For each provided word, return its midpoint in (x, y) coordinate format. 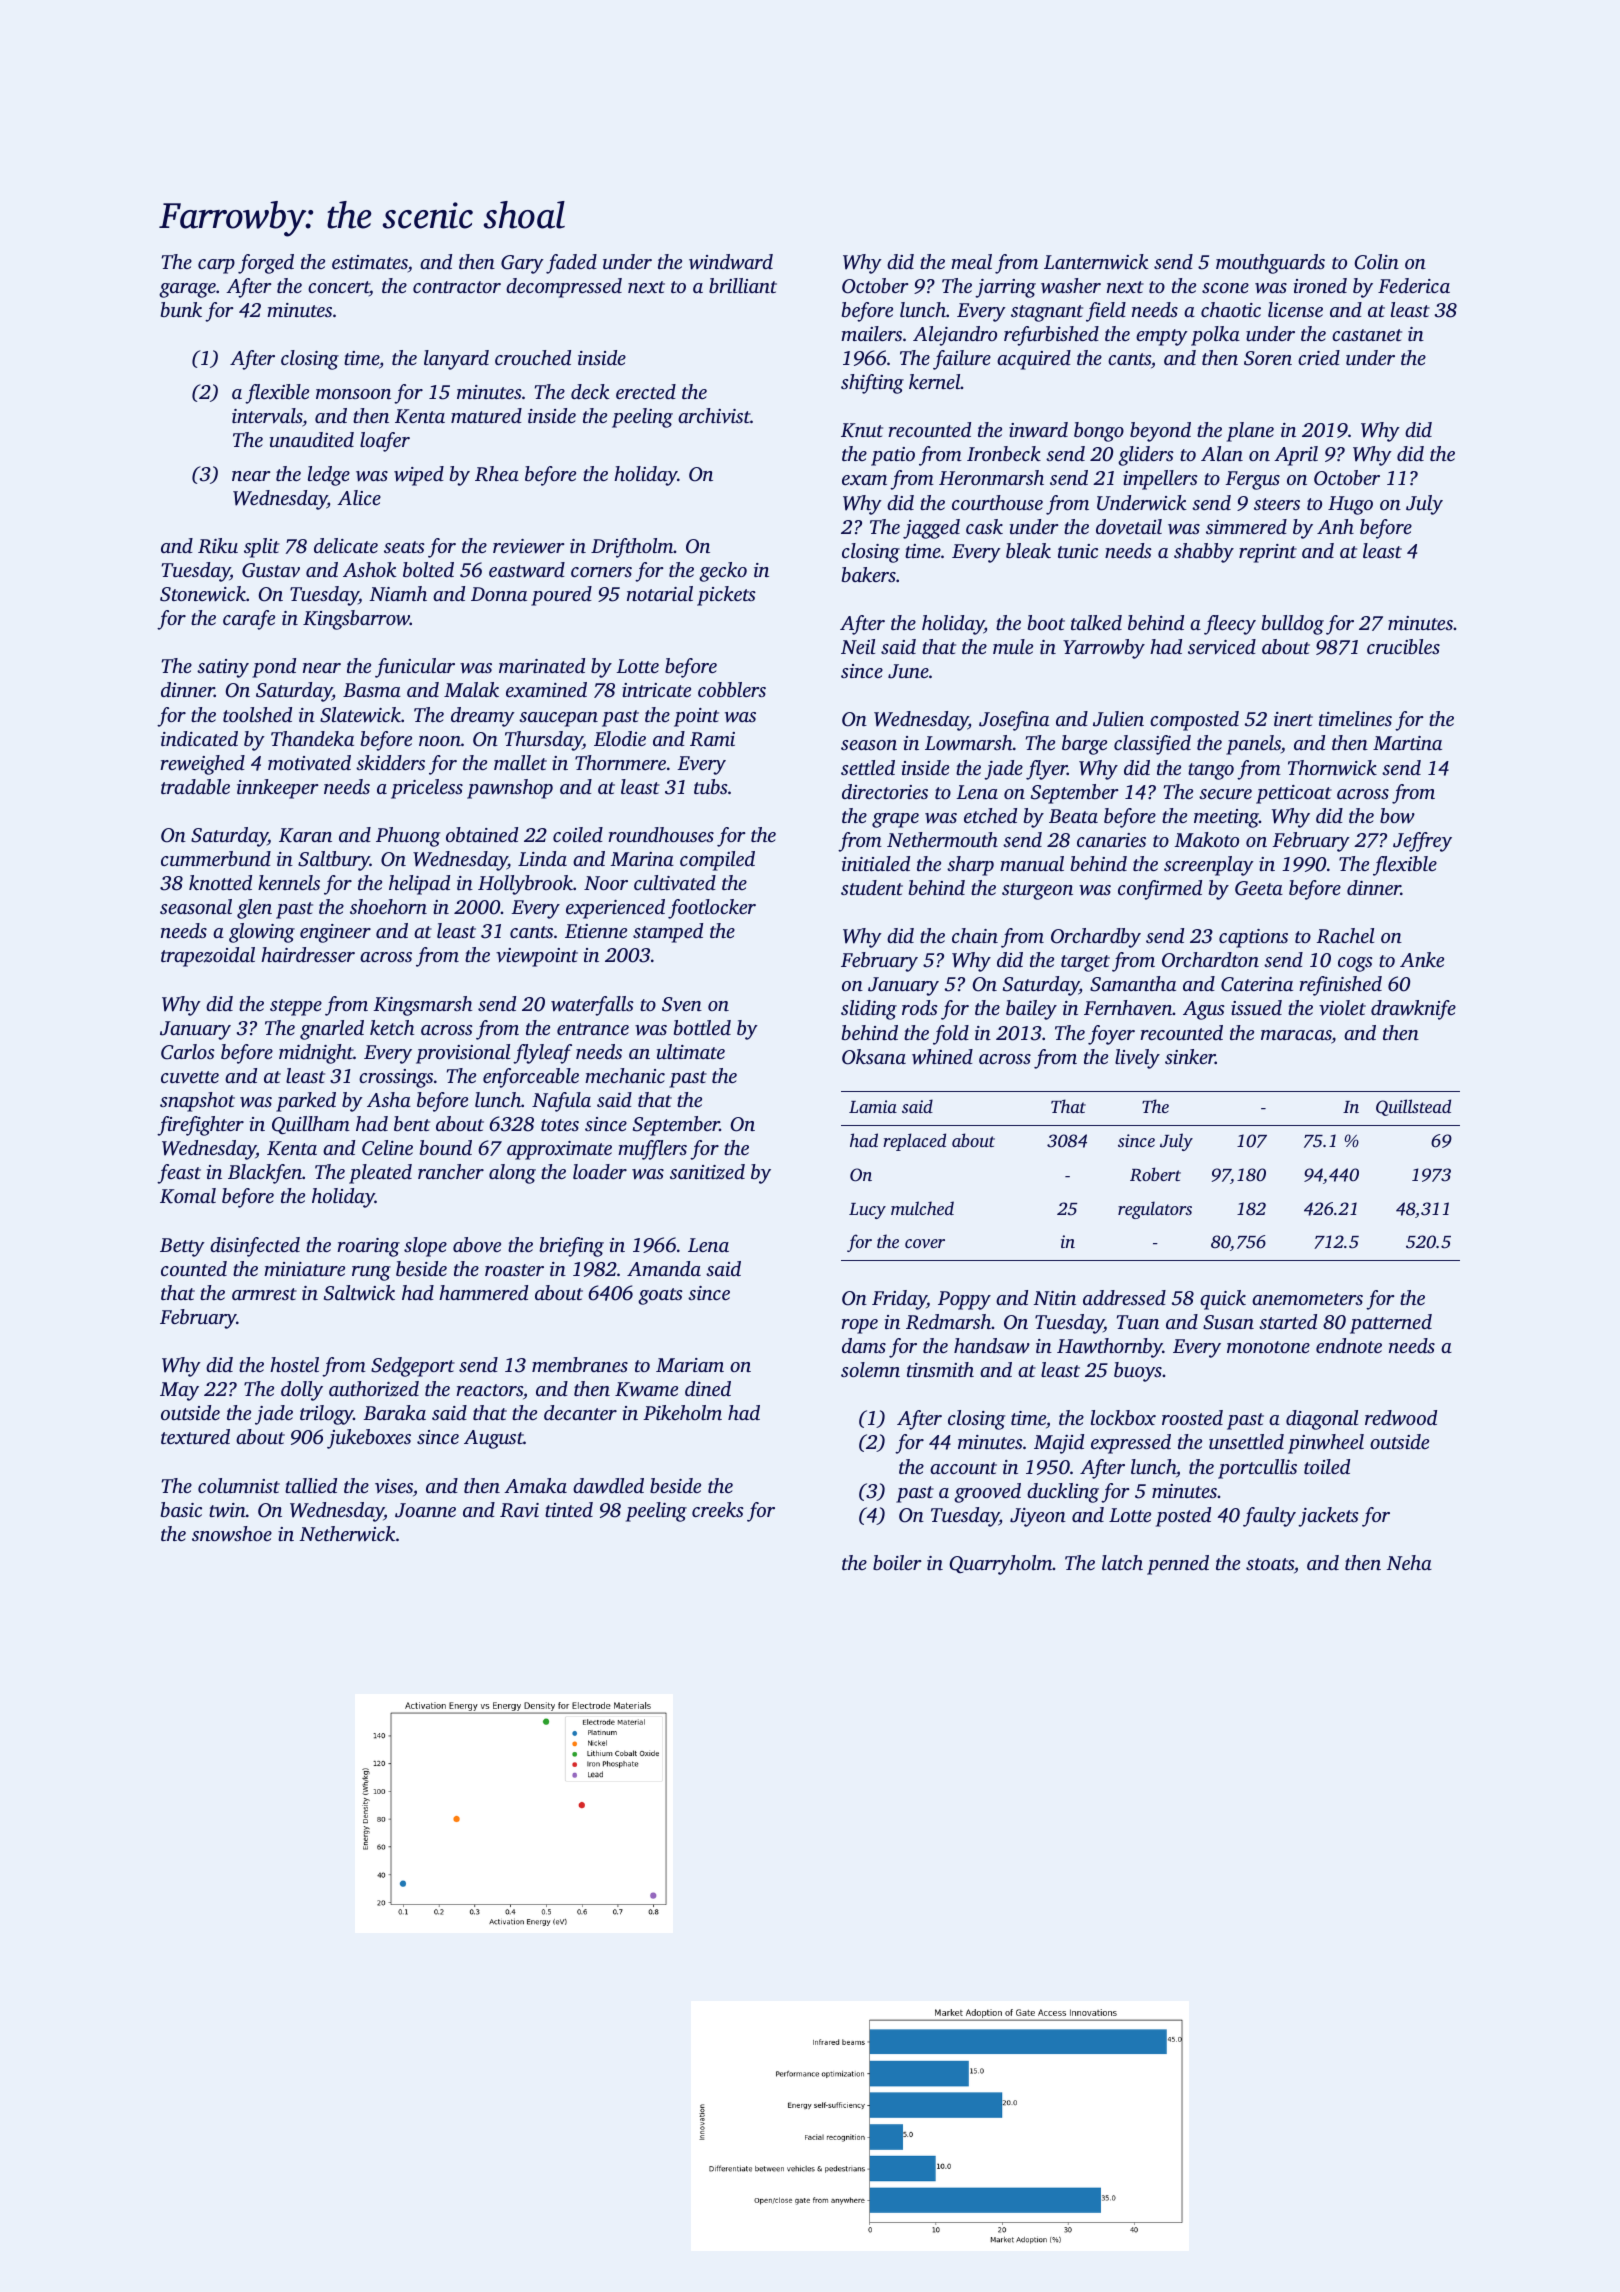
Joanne (425, 1510)
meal (971, 261)
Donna (499, 594)
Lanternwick (1096, 262)
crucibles (1403, 646)
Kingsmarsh (422, 1006)
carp (216, 266)
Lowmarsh (969, 743)
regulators (1155, 1210)
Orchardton (1210, 960)
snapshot (197, 1102)
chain (975, 935)
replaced (914, 1142)
